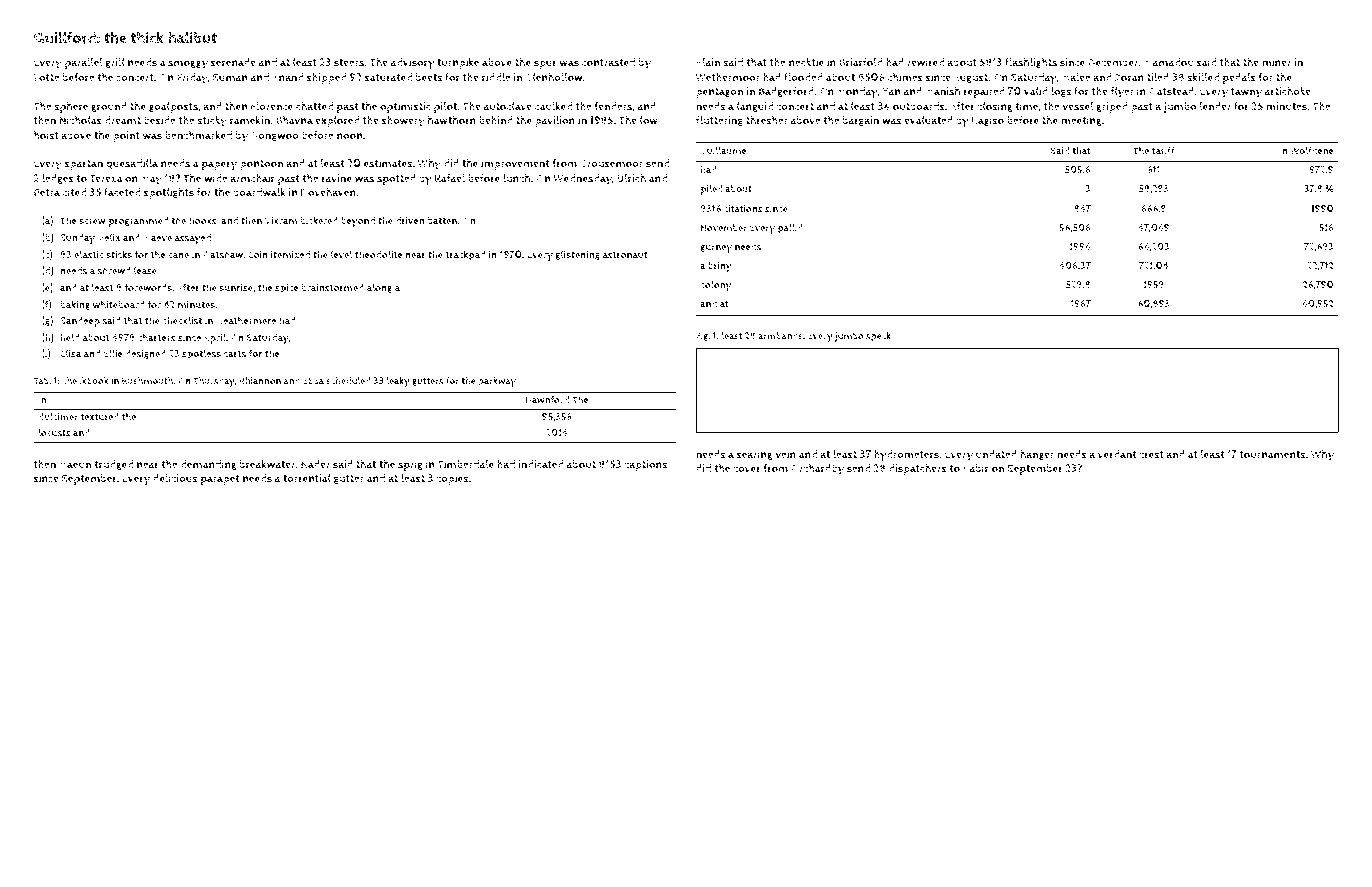 Image resolution: width=1372 pixels, height=887 pixels. What do you see at coordinates (233, 62) in the image?
I see `serenade` at bounding box center [233, 62].
